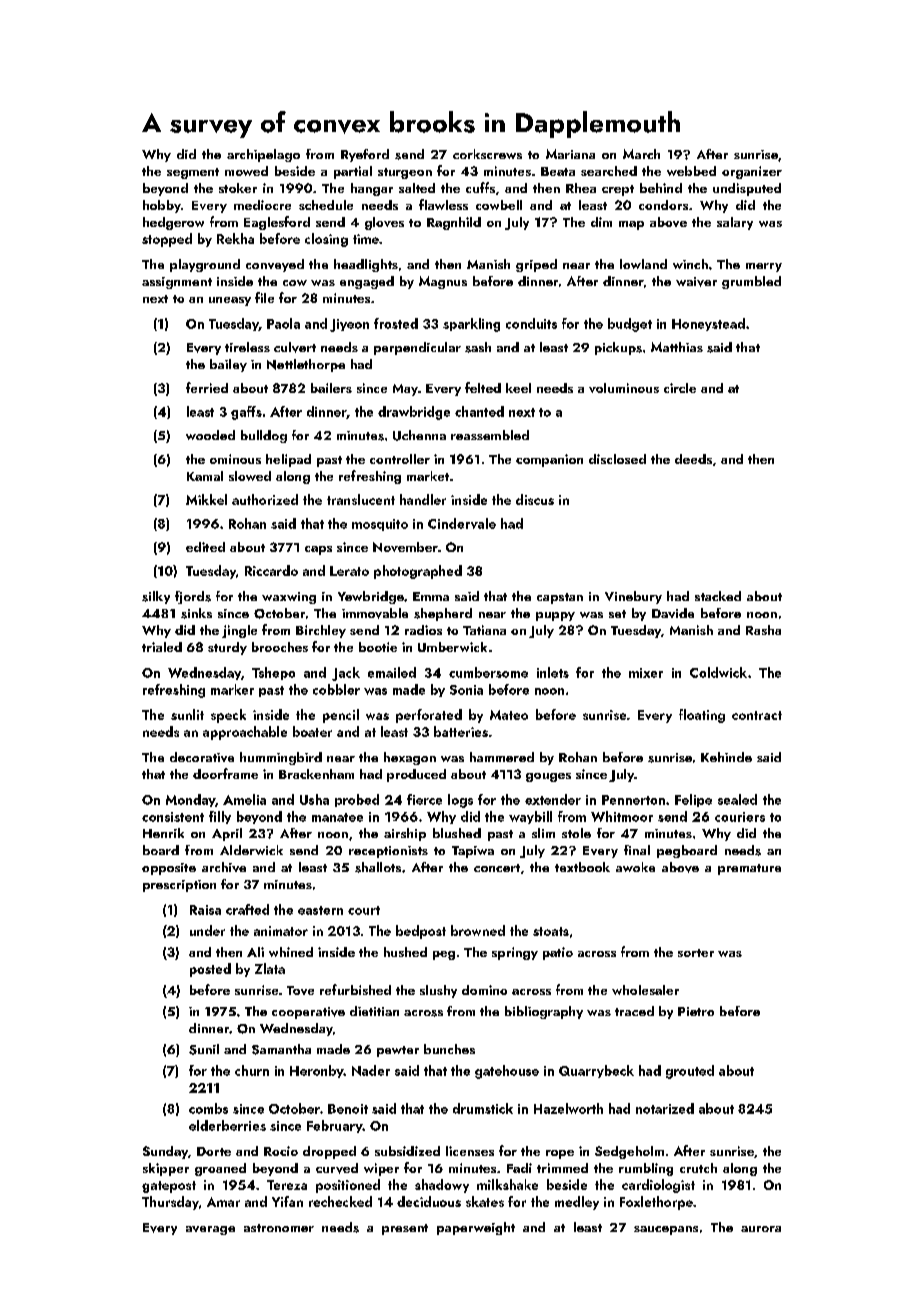 The height and width of the screenshot is (1314, 924). I want to click on premature, so click(749, 869).
